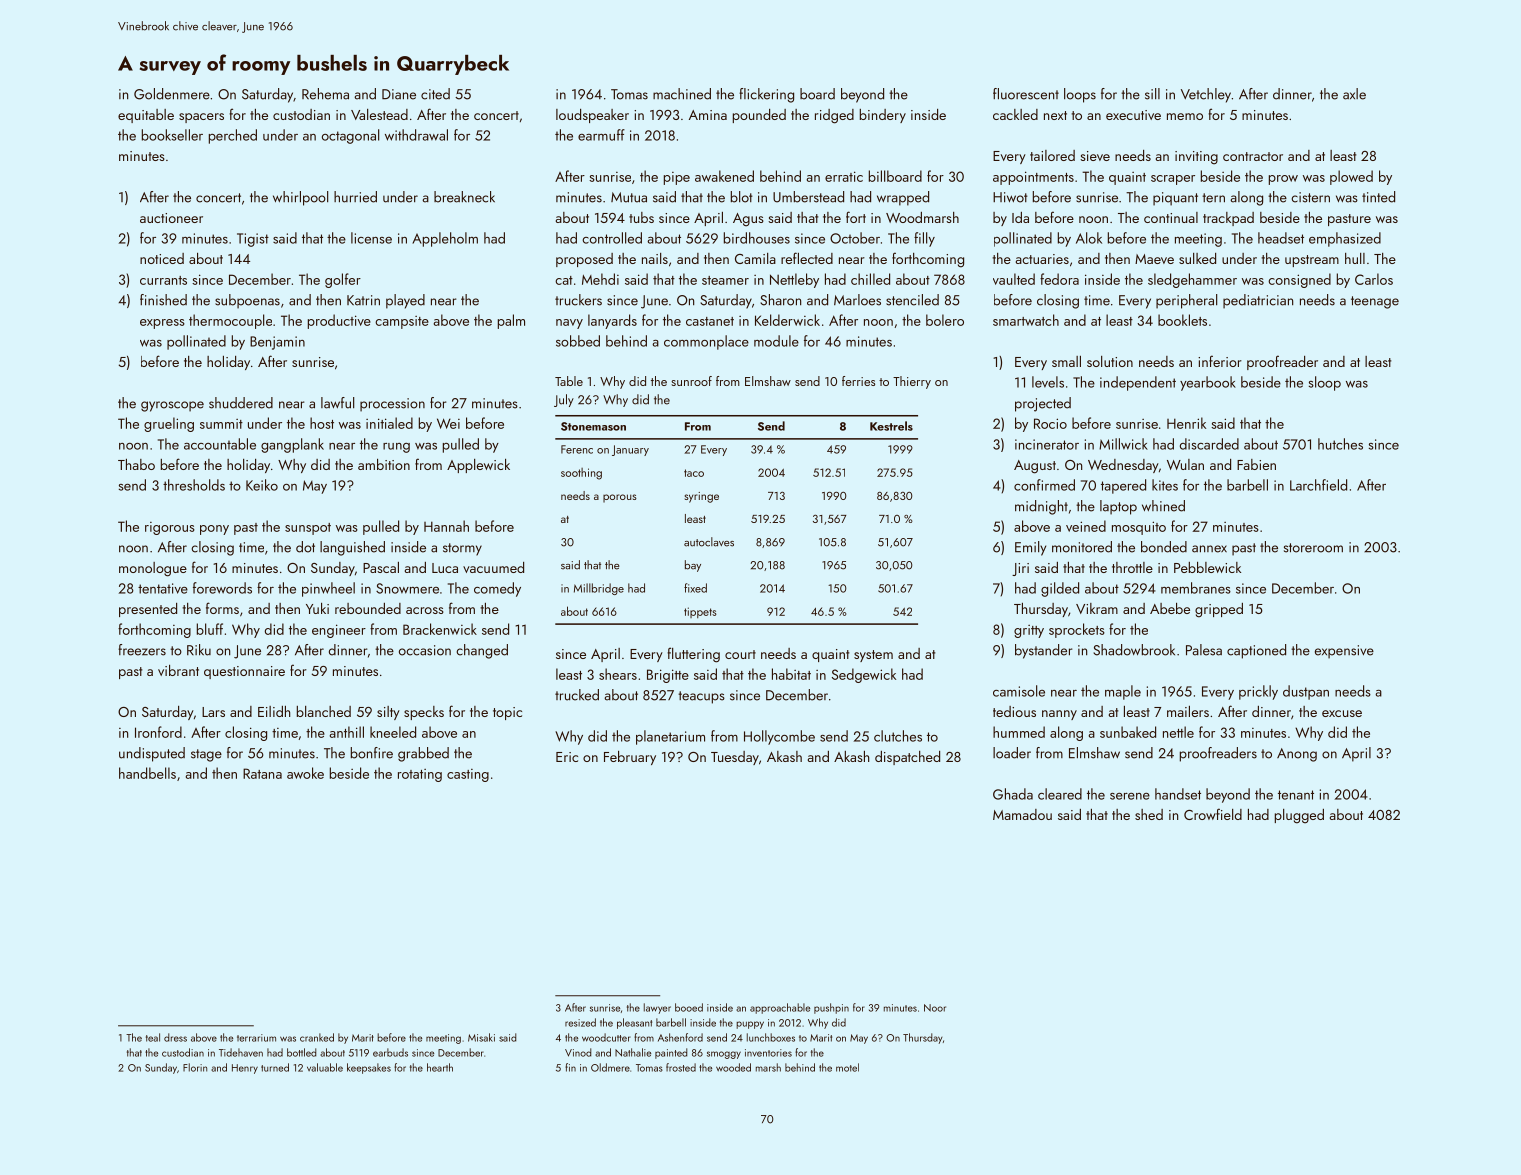 The height and width of the screenshot is (1175, 1521). I want to click on hurried, so click(355, 197).
